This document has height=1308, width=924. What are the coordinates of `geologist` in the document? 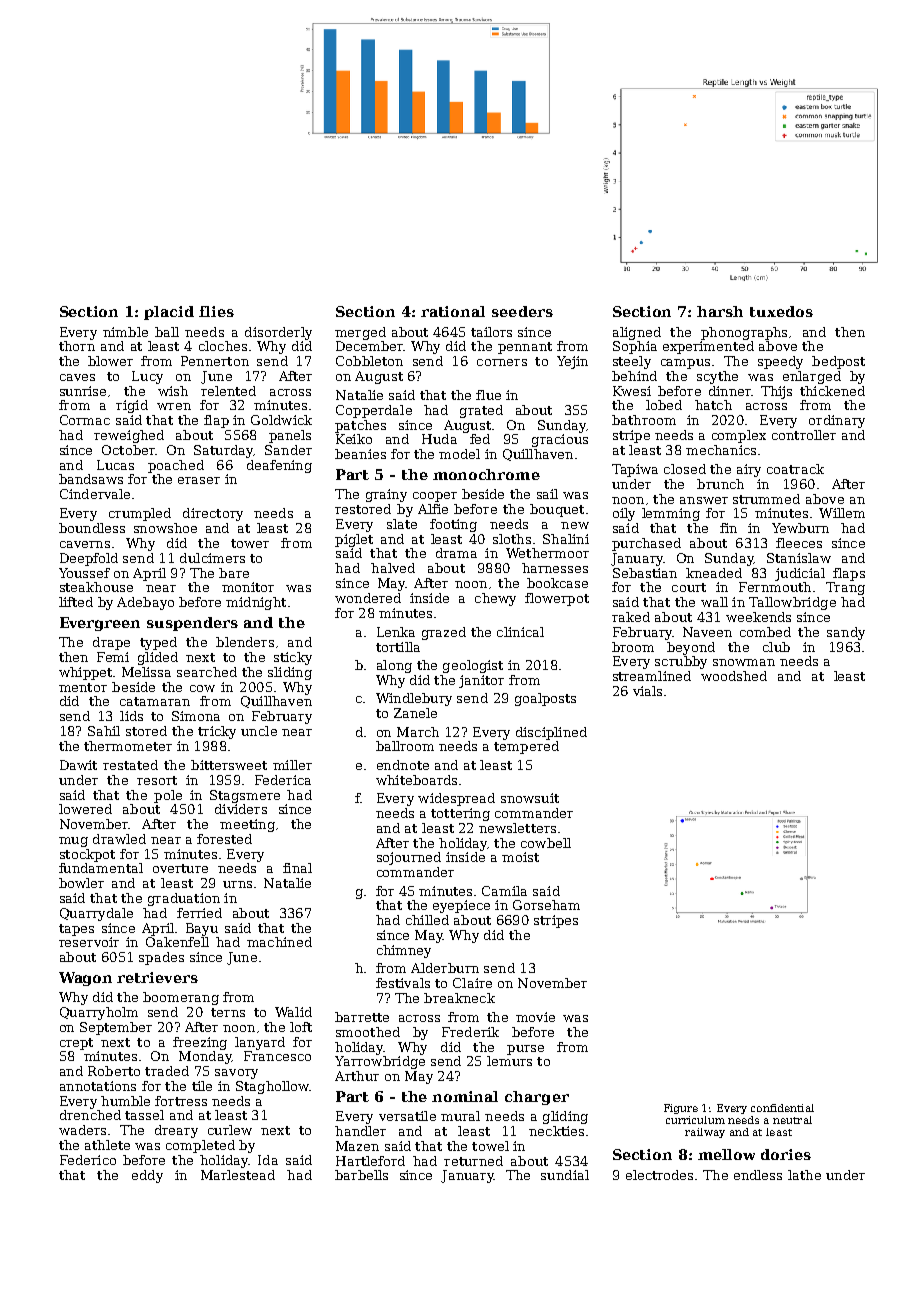 It's located at (473, 666).
